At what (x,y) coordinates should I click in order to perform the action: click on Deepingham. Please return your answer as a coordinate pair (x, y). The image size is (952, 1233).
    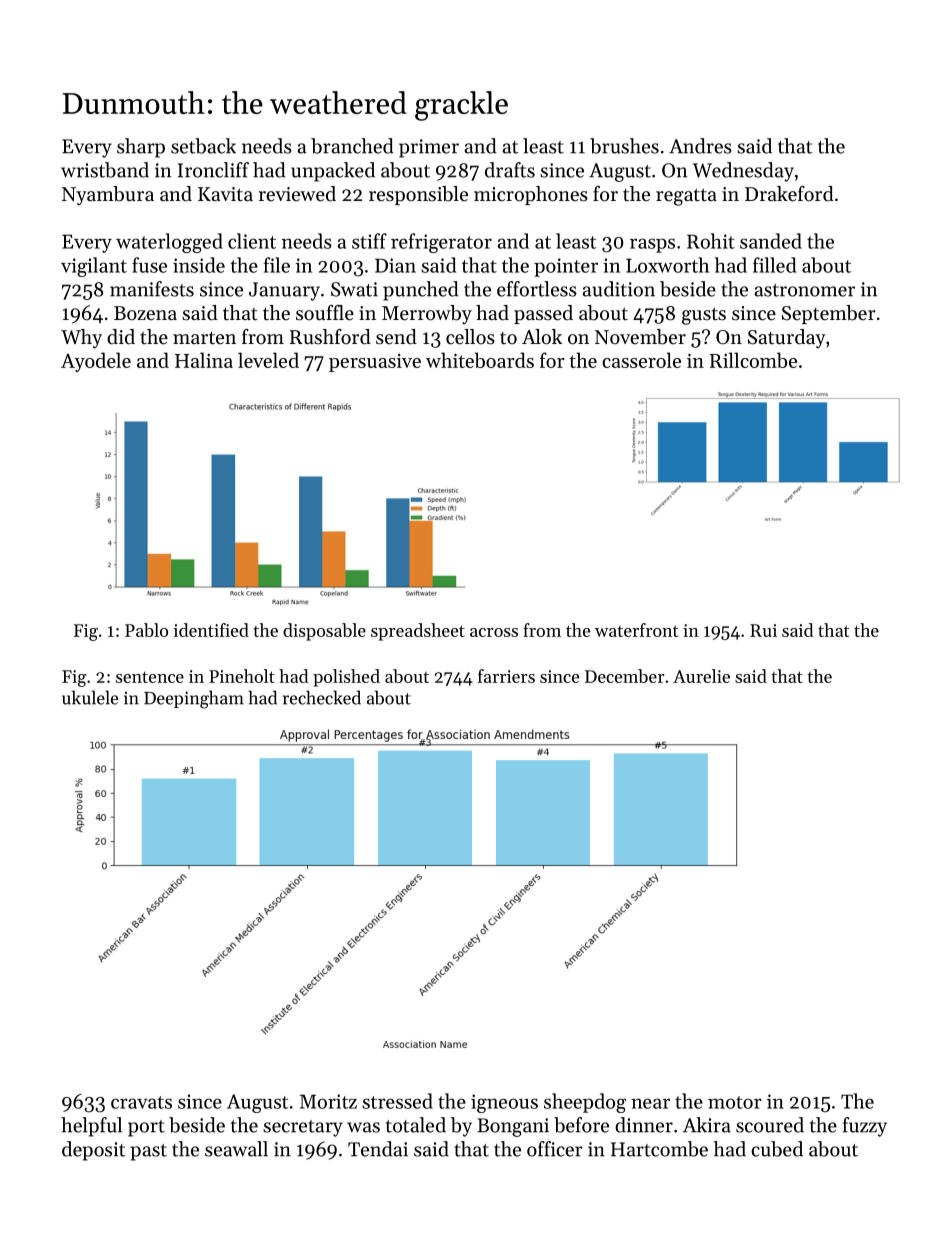
    Looking at the image, I should click on (194, 699).
